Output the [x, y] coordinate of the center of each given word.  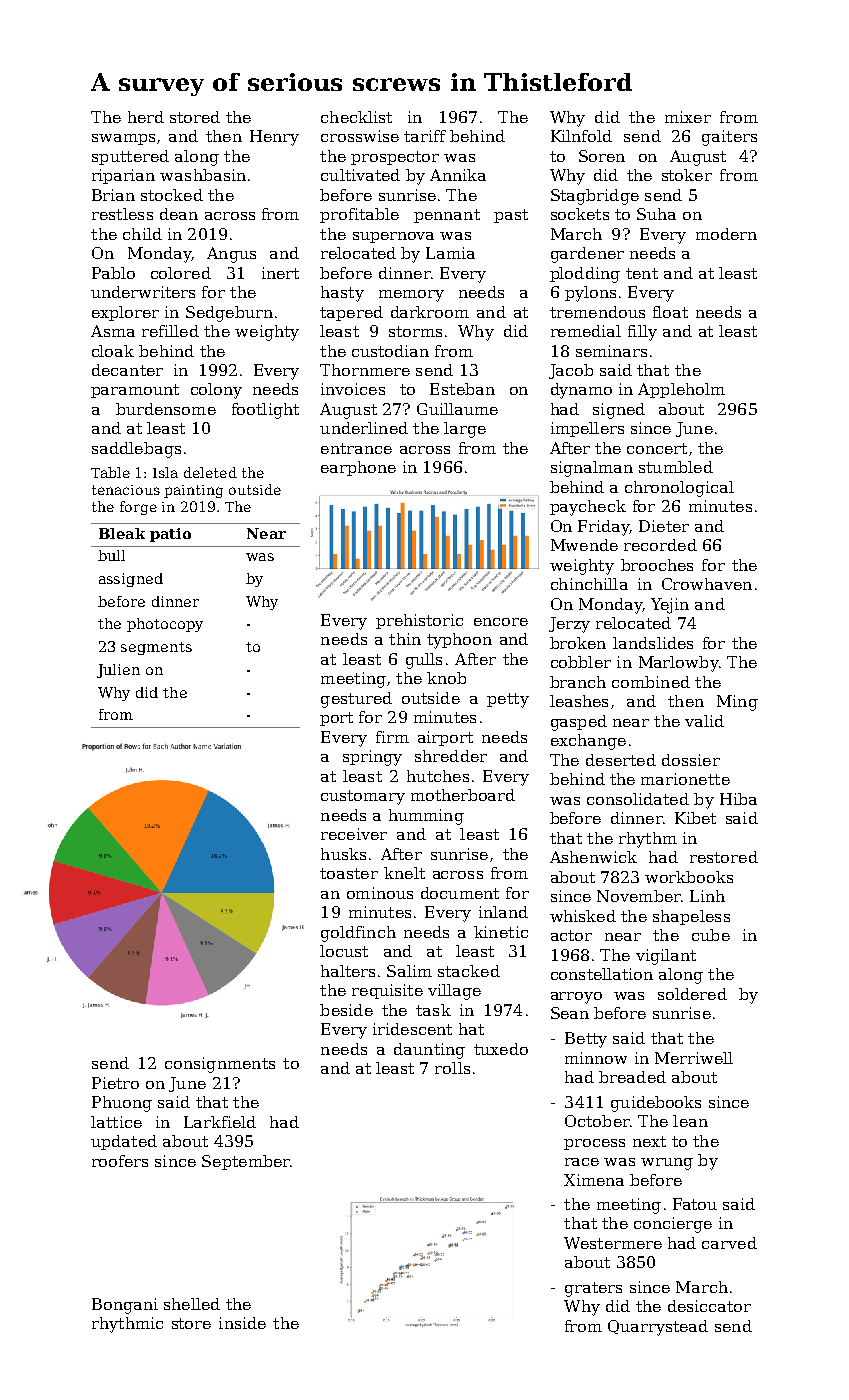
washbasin [203, 175]
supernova [393, 237]
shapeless [691, 917]
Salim [409, 971]
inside [242, 1323]
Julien [118, 671]
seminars [611, 351]
